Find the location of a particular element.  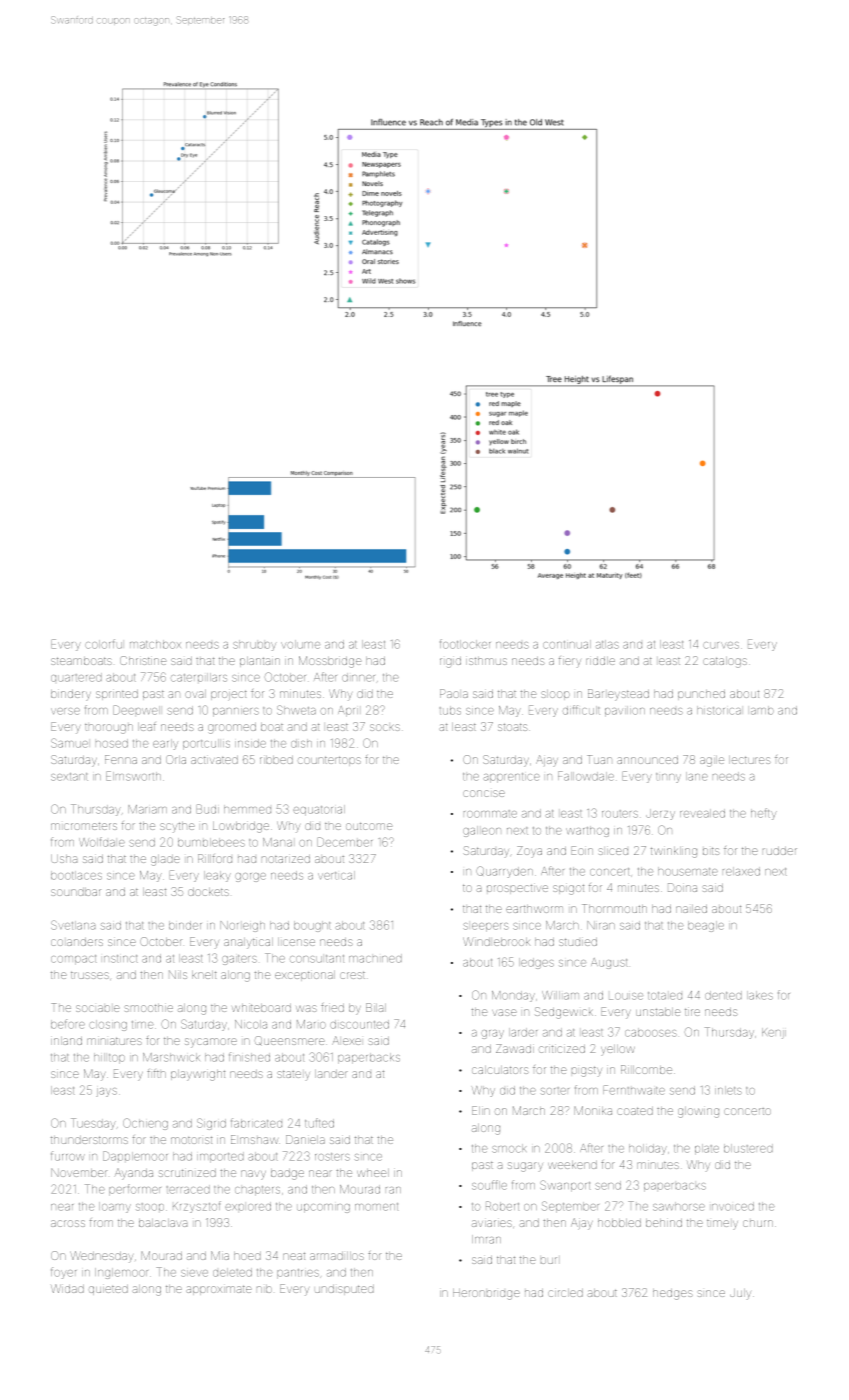

across is located at coordinates (68, 1223).
